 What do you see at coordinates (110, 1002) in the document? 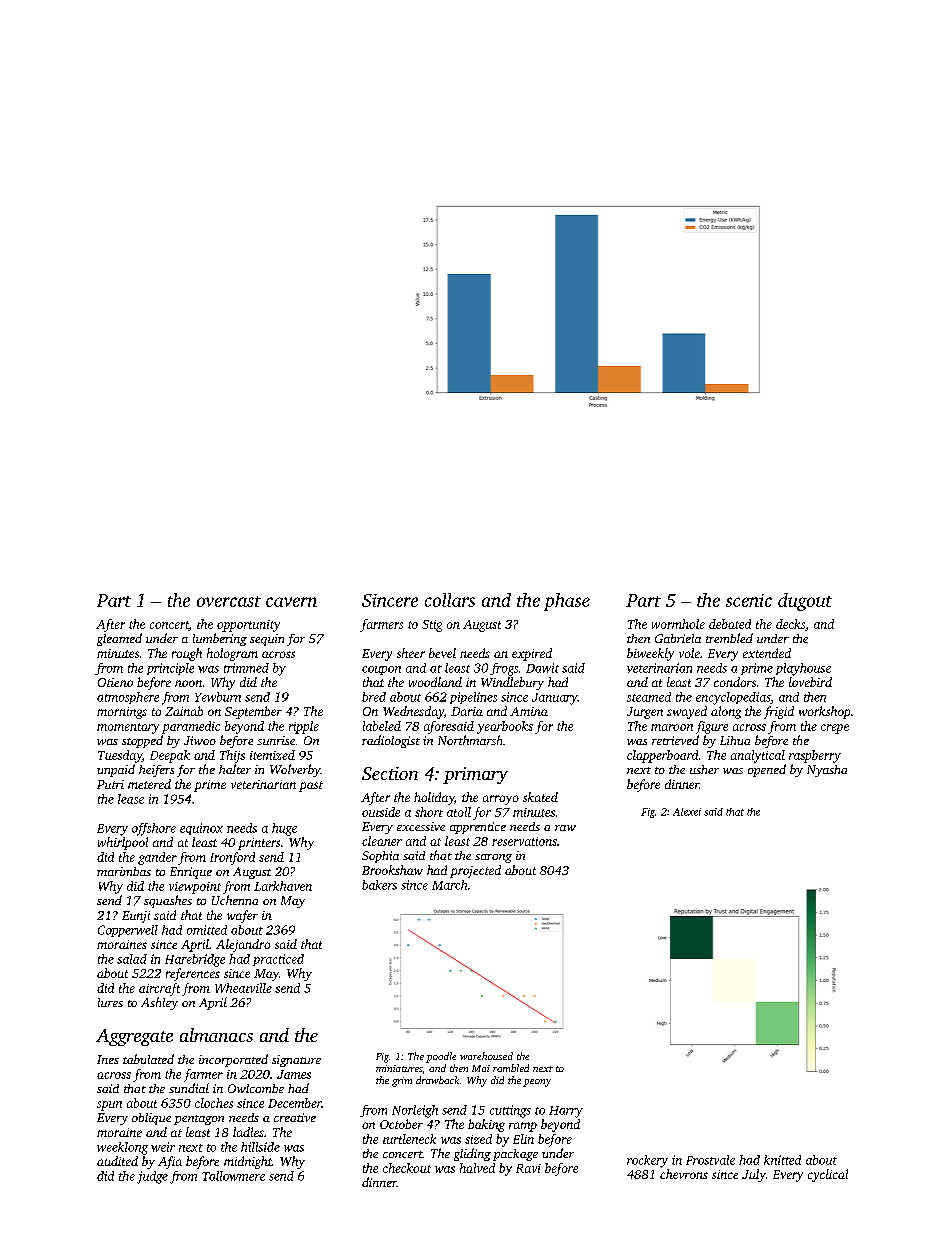
I see `lures` at bounding box center [110, 1002].
